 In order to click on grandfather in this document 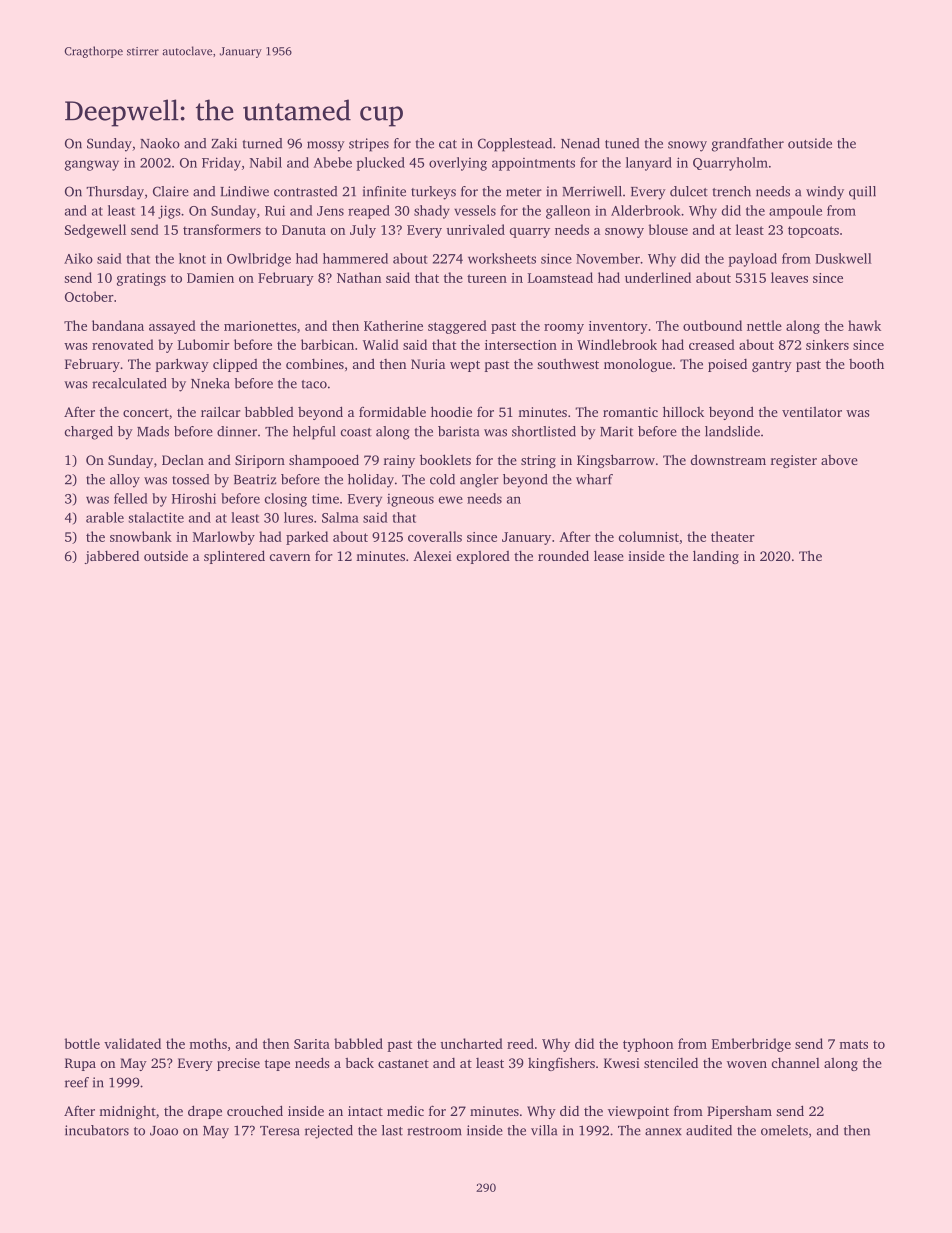, I will do `click(748, 145)`.
